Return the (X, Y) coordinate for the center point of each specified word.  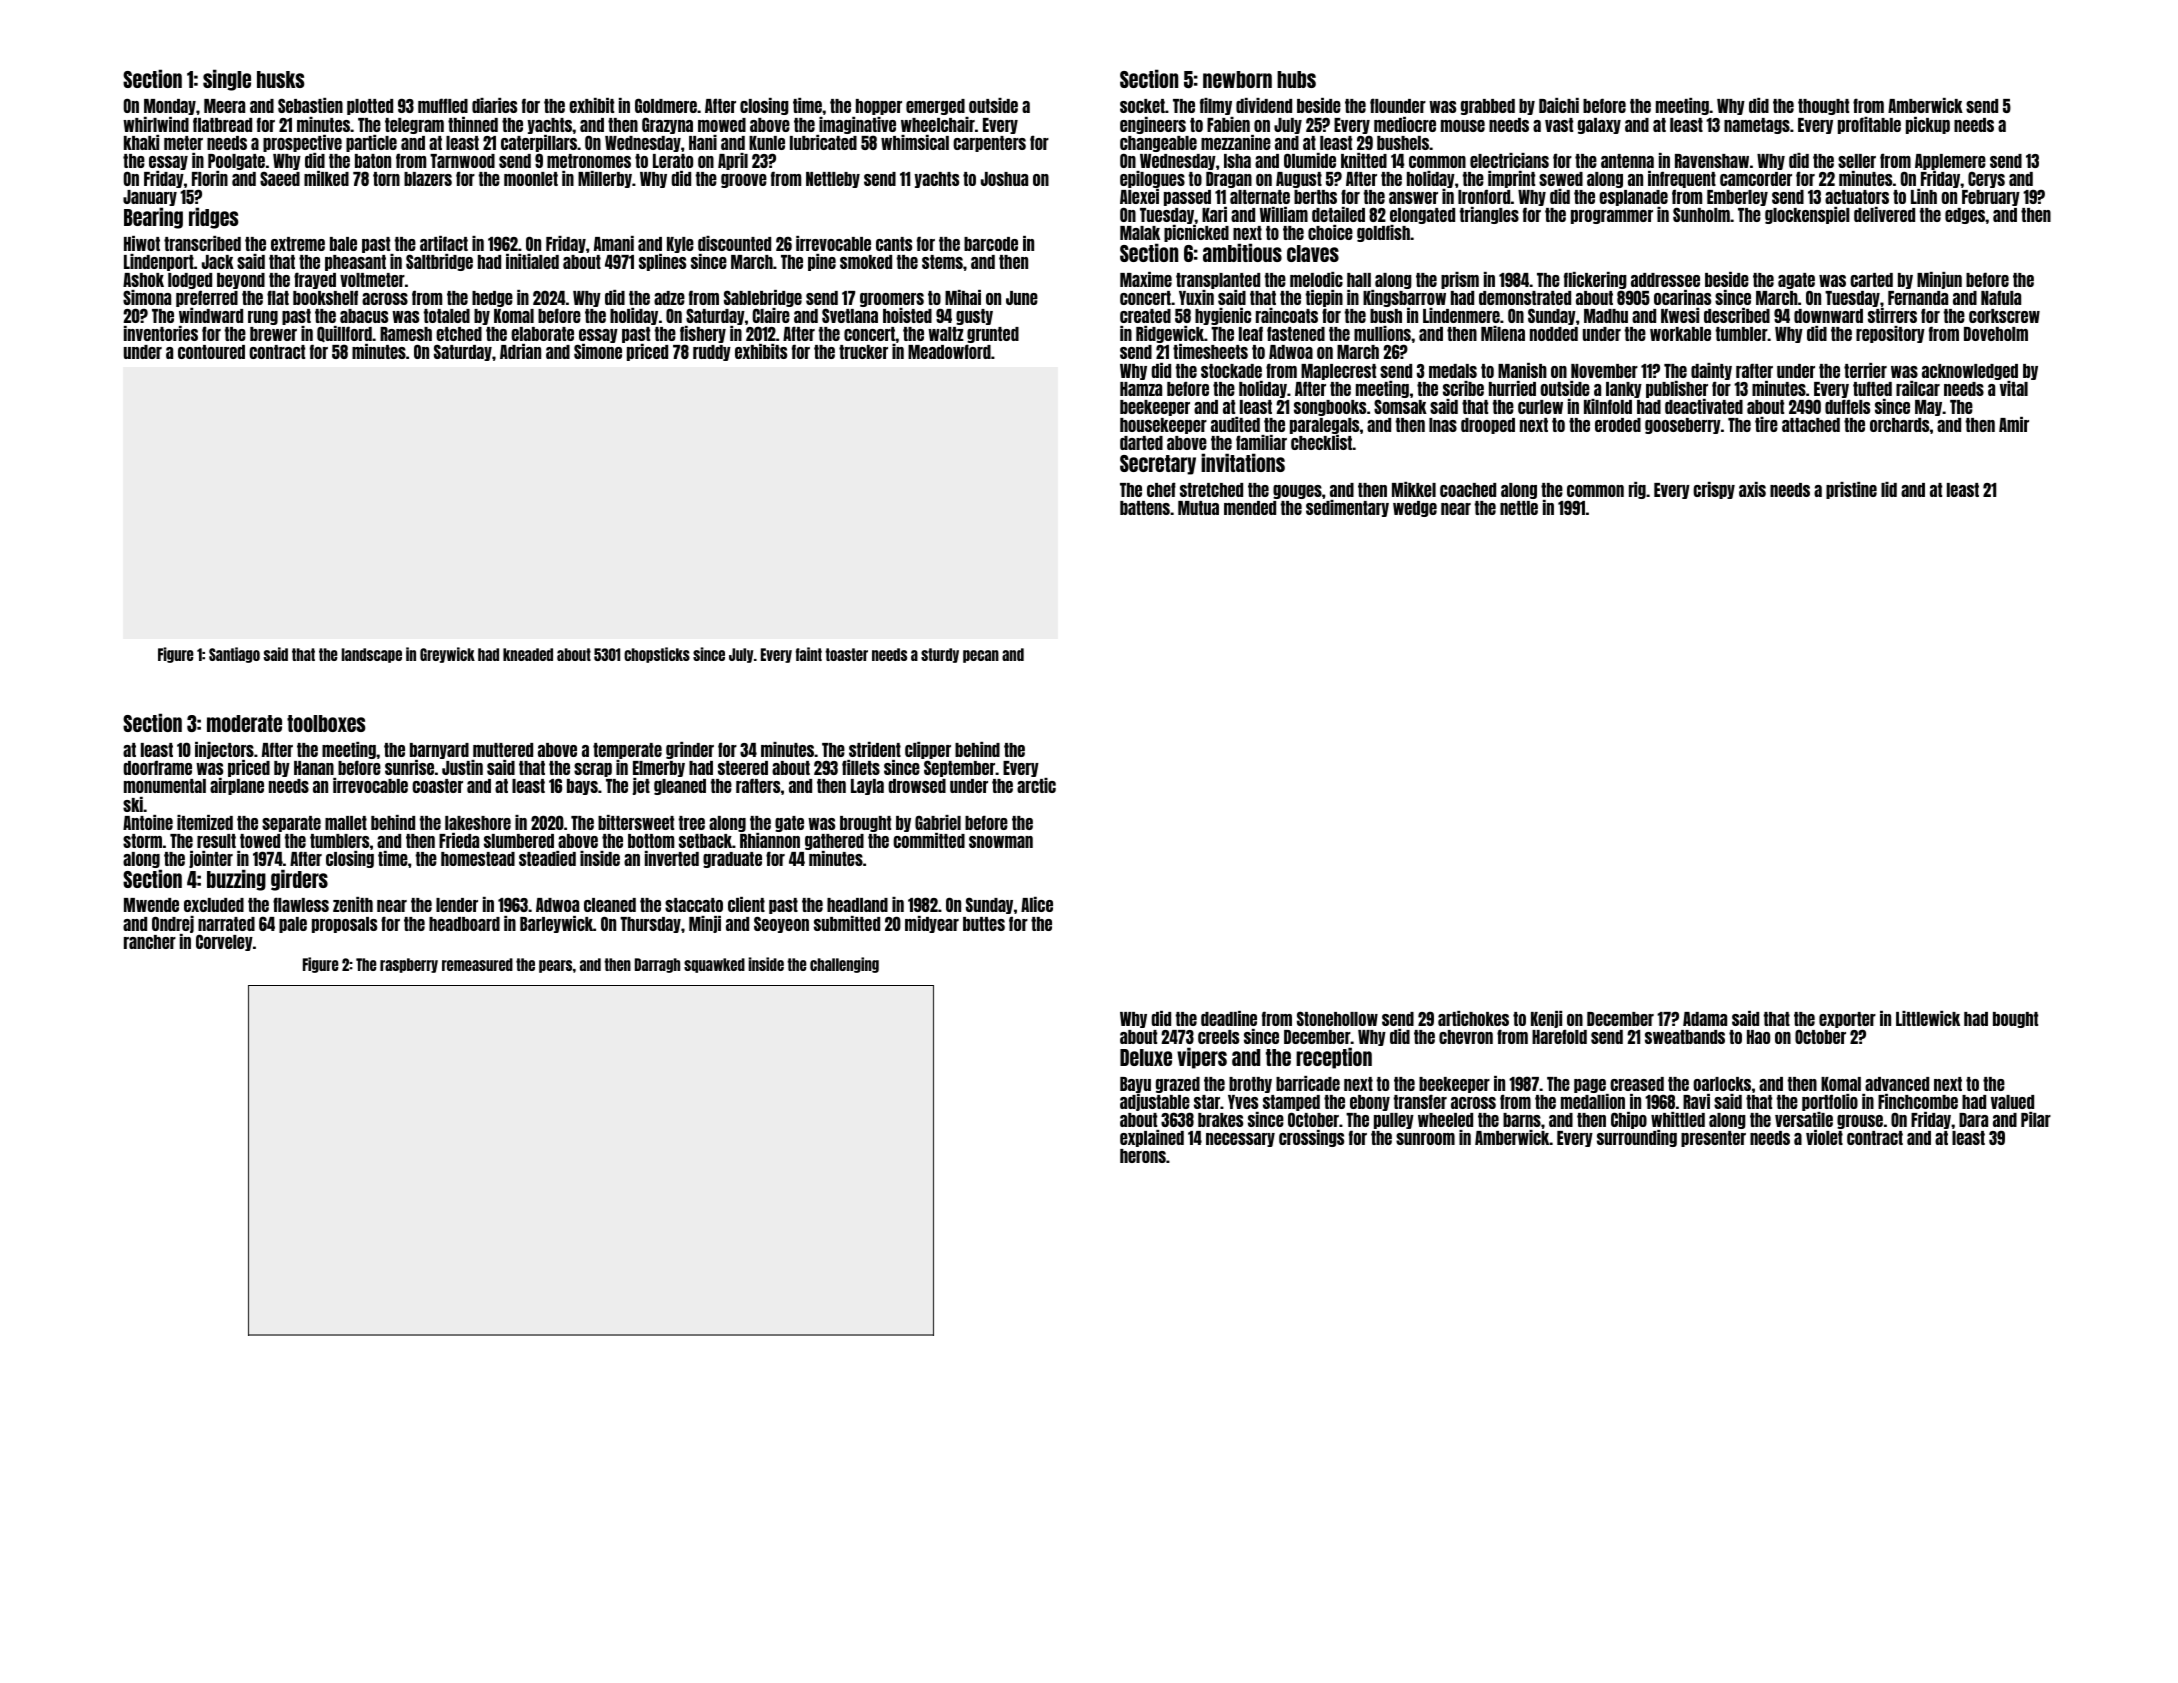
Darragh (657, 965)
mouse (1463, 126)
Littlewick (1928, 1018)
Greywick (447, 655)
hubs (1296, 79)
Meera (224, 106)
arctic (1036, 785)
